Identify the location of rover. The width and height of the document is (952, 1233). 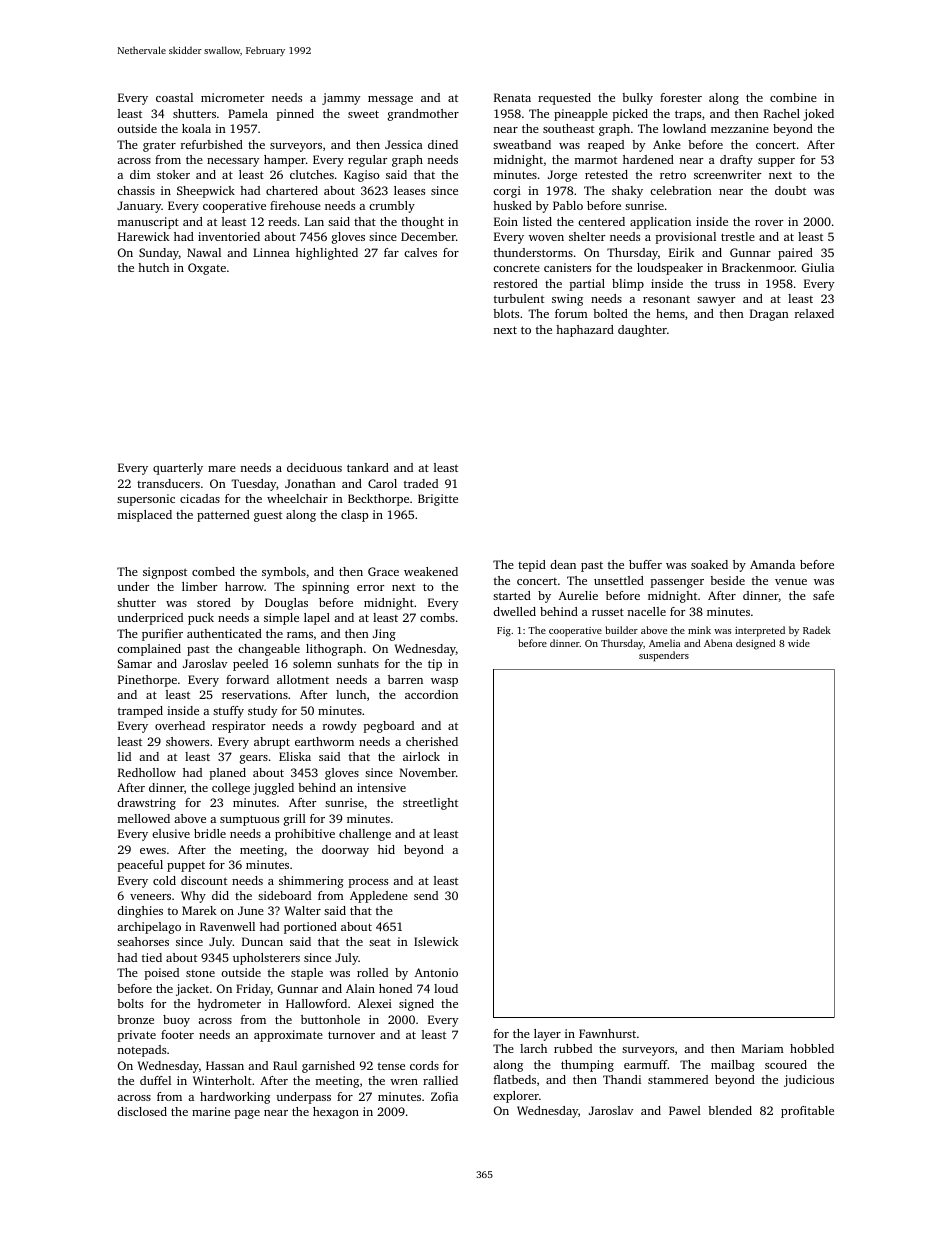
(769, 223).
